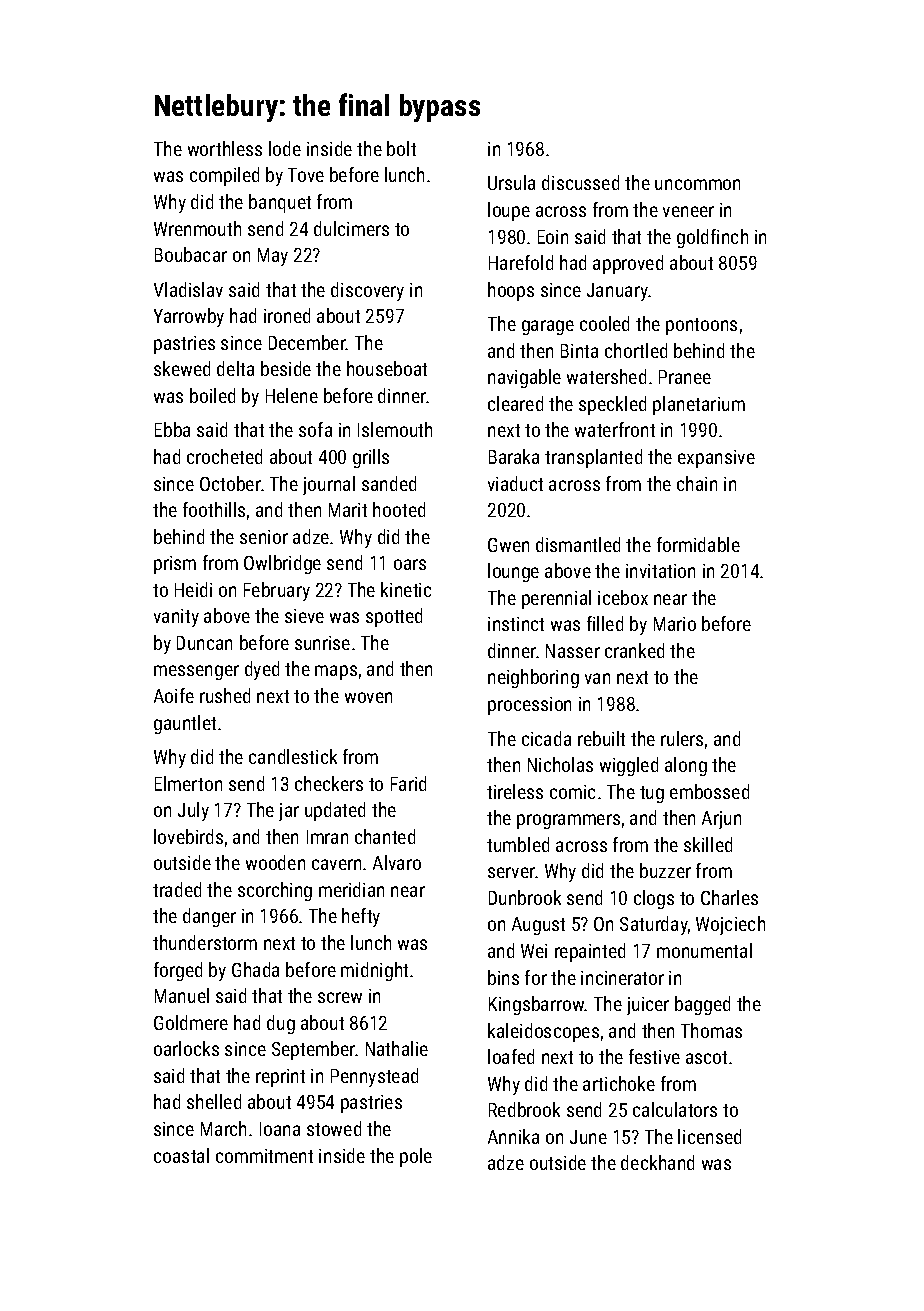 The height and width of the page is (1311, 924). What do you see at coordinates (408, 783) in the page?
I see `Farid` at bounding box center [408, 783].
